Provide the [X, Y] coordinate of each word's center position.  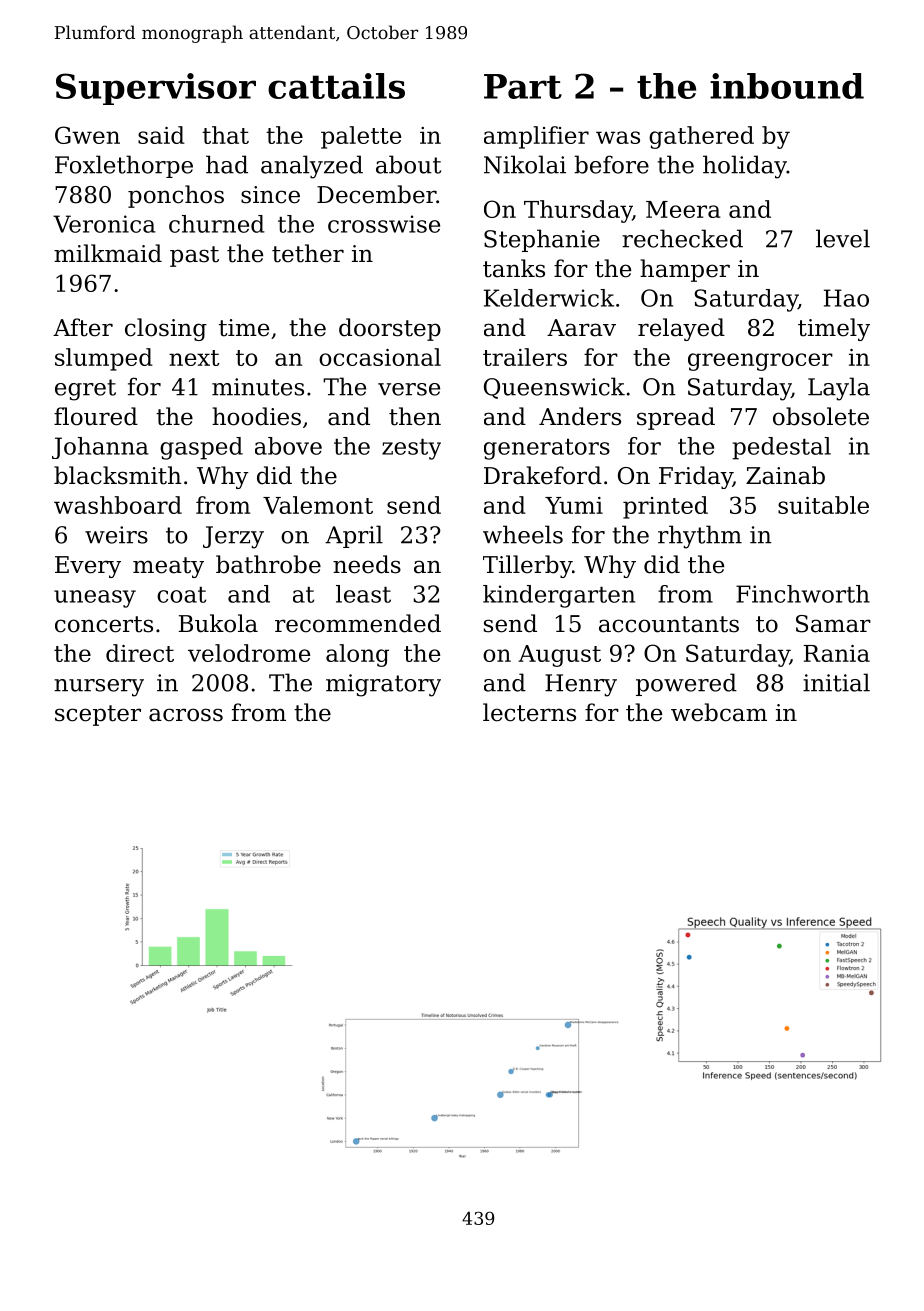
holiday [745, 167]
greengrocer [760, 362]
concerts [104, 624]
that [225, 135]
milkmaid [108, 253]
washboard [118, 505]
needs [367, 564]
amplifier [536, 137]
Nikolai [525, 164]
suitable [823, 505]
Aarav [581, 328]
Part [523, 86]
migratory [383, 685]
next [194, 358]
